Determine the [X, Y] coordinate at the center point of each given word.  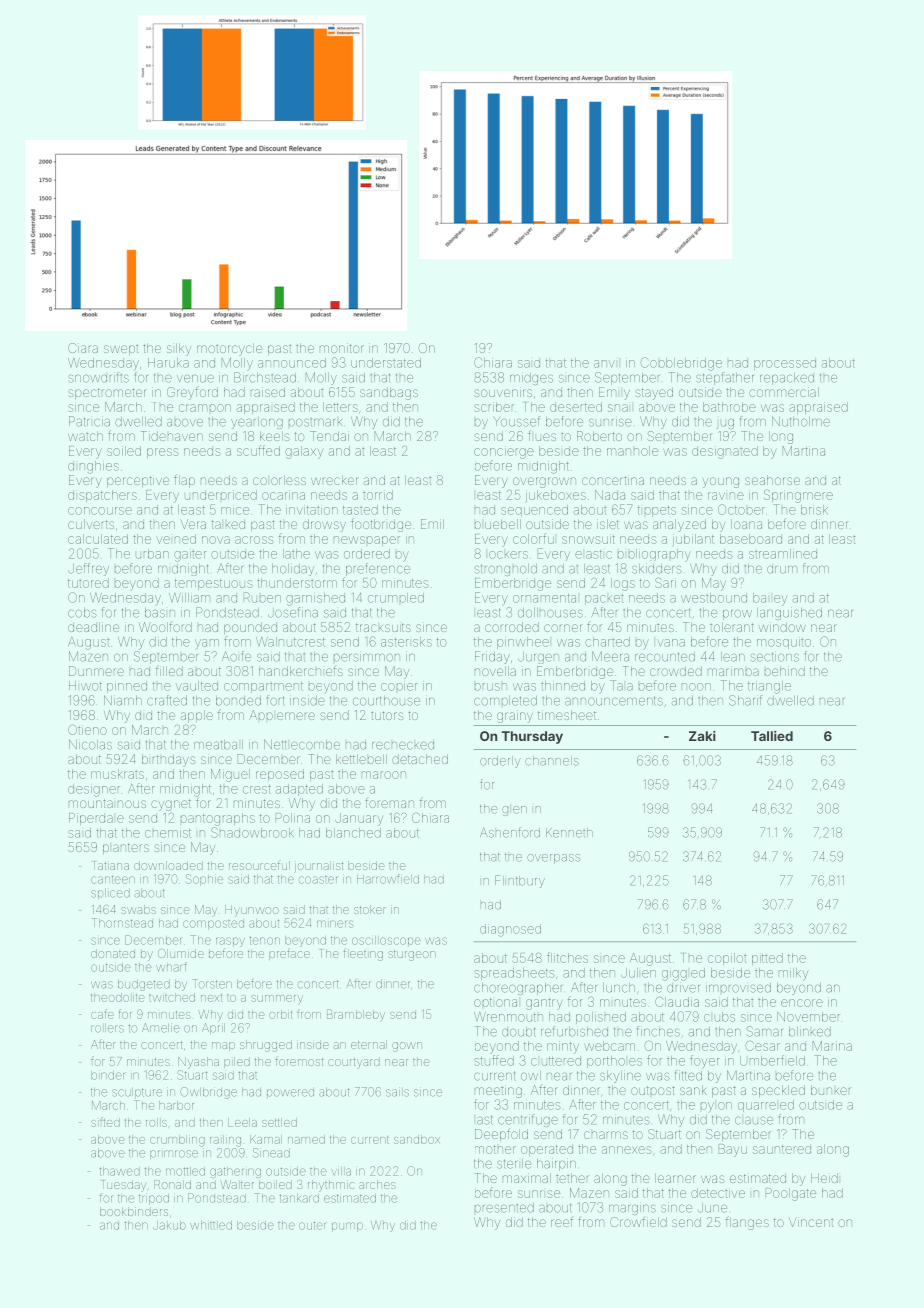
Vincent [811, 1222]
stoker [370, 909]
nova [216, 540]
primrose [174, 1154]
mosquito [784, 644]
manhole [632, 451]
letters [340, 407]
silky [179, 349]
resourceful [259, 865]
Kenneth [569, 833]
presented [504, 1208]
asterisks [406, 642]
